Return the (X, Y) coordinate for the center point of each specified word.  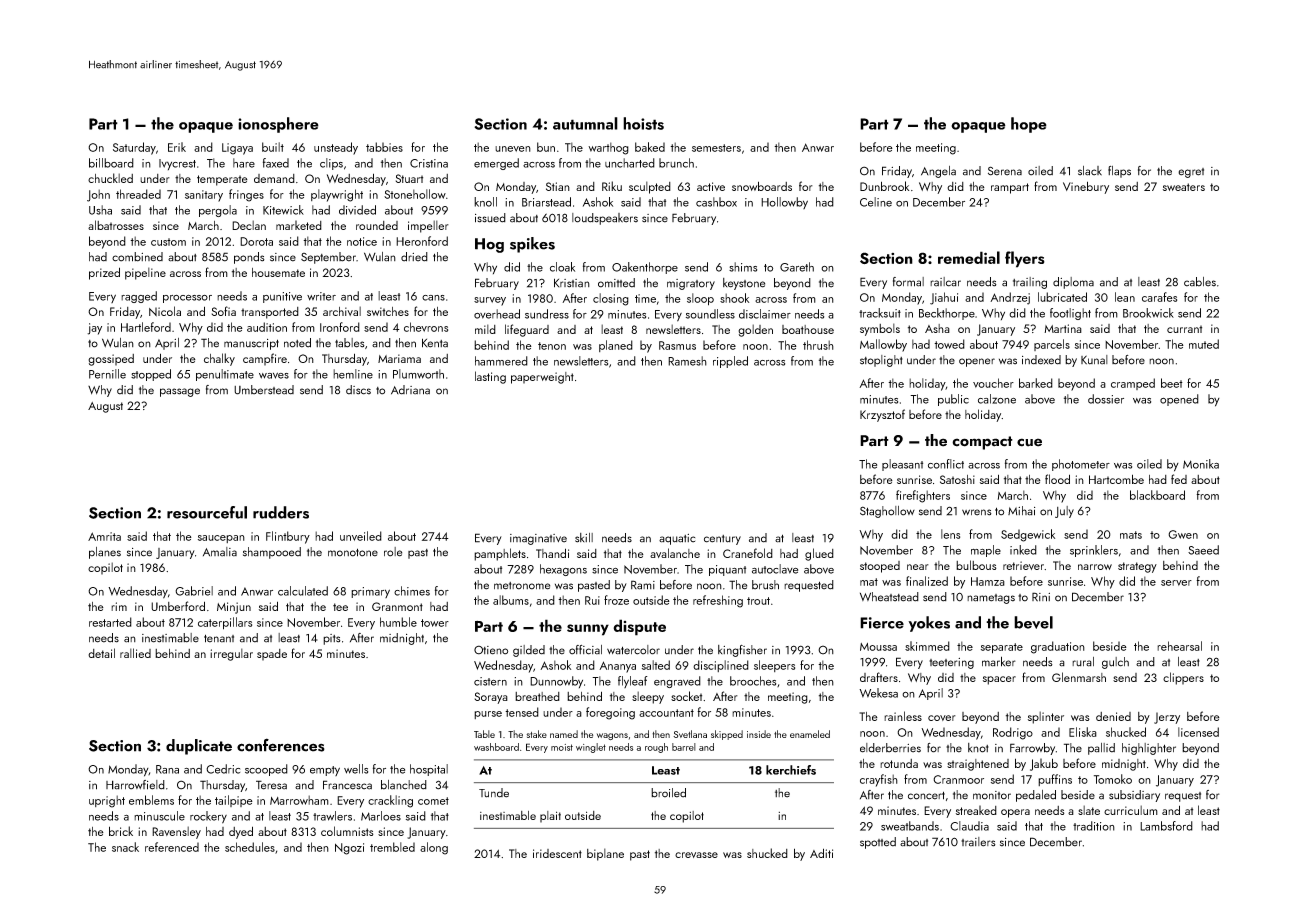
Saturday (134, 148)
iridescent (557, 853)
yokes (929, 624)
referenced (172, 847)
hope (1029, 125)
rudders (281, 512)
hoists (643, 123)
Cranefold (748, 553)
